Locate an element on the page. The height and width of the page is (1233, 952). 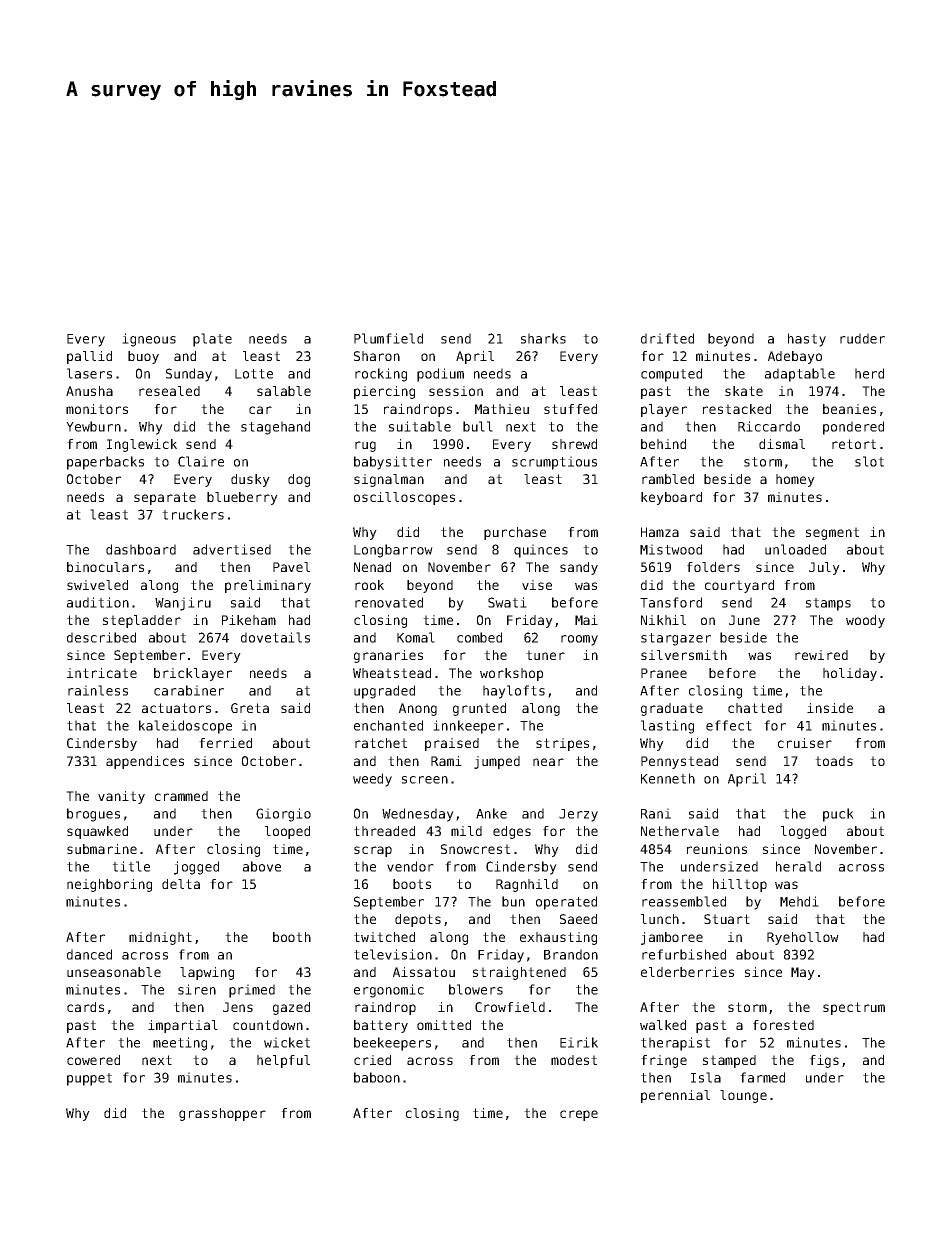
ferried is located at coordinates (225, 743).
